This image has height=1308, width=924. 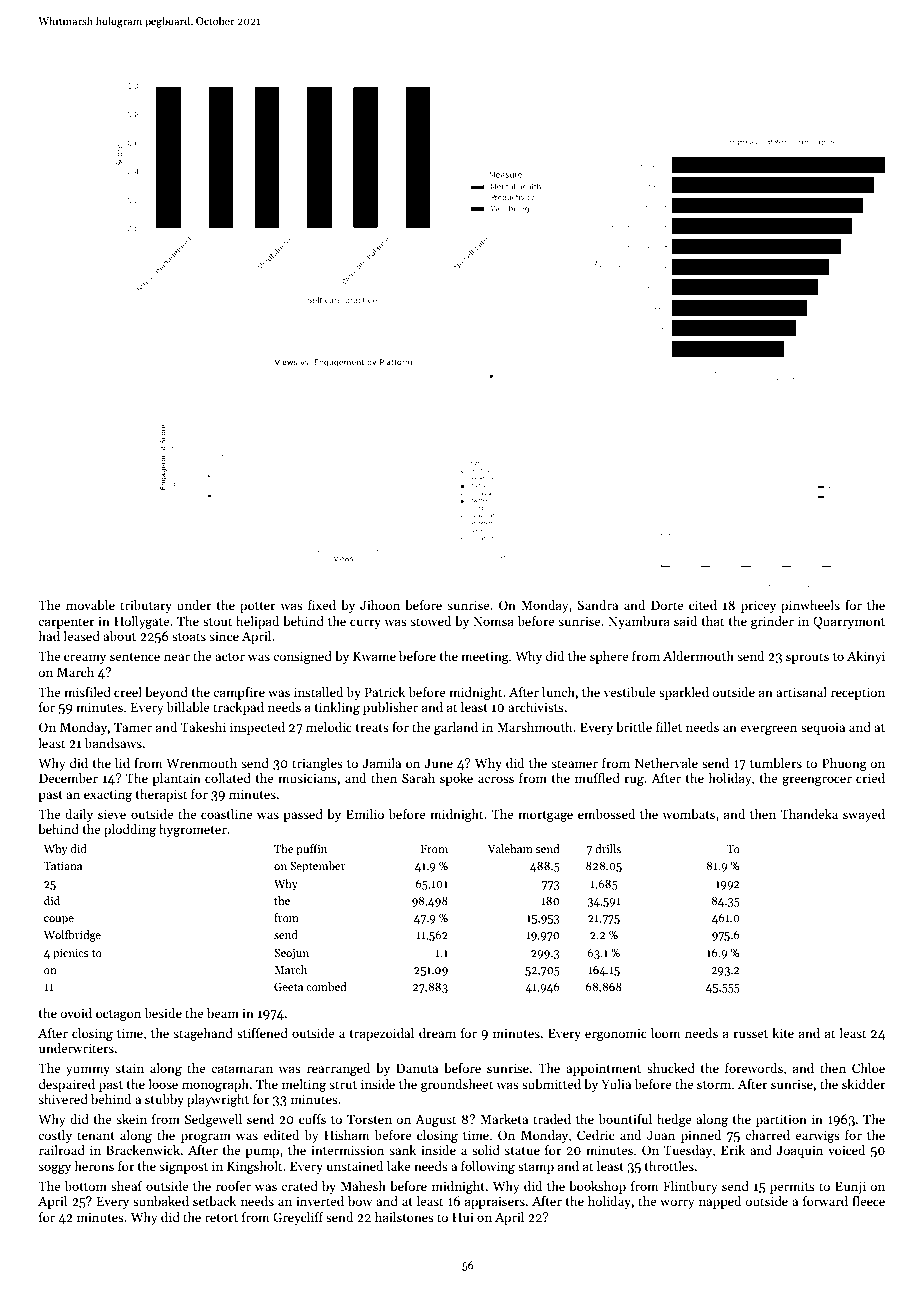 What do you see at coordinates (76, 1013) in the image?
I see `ovoid` at bounding box center [76, 1013].
